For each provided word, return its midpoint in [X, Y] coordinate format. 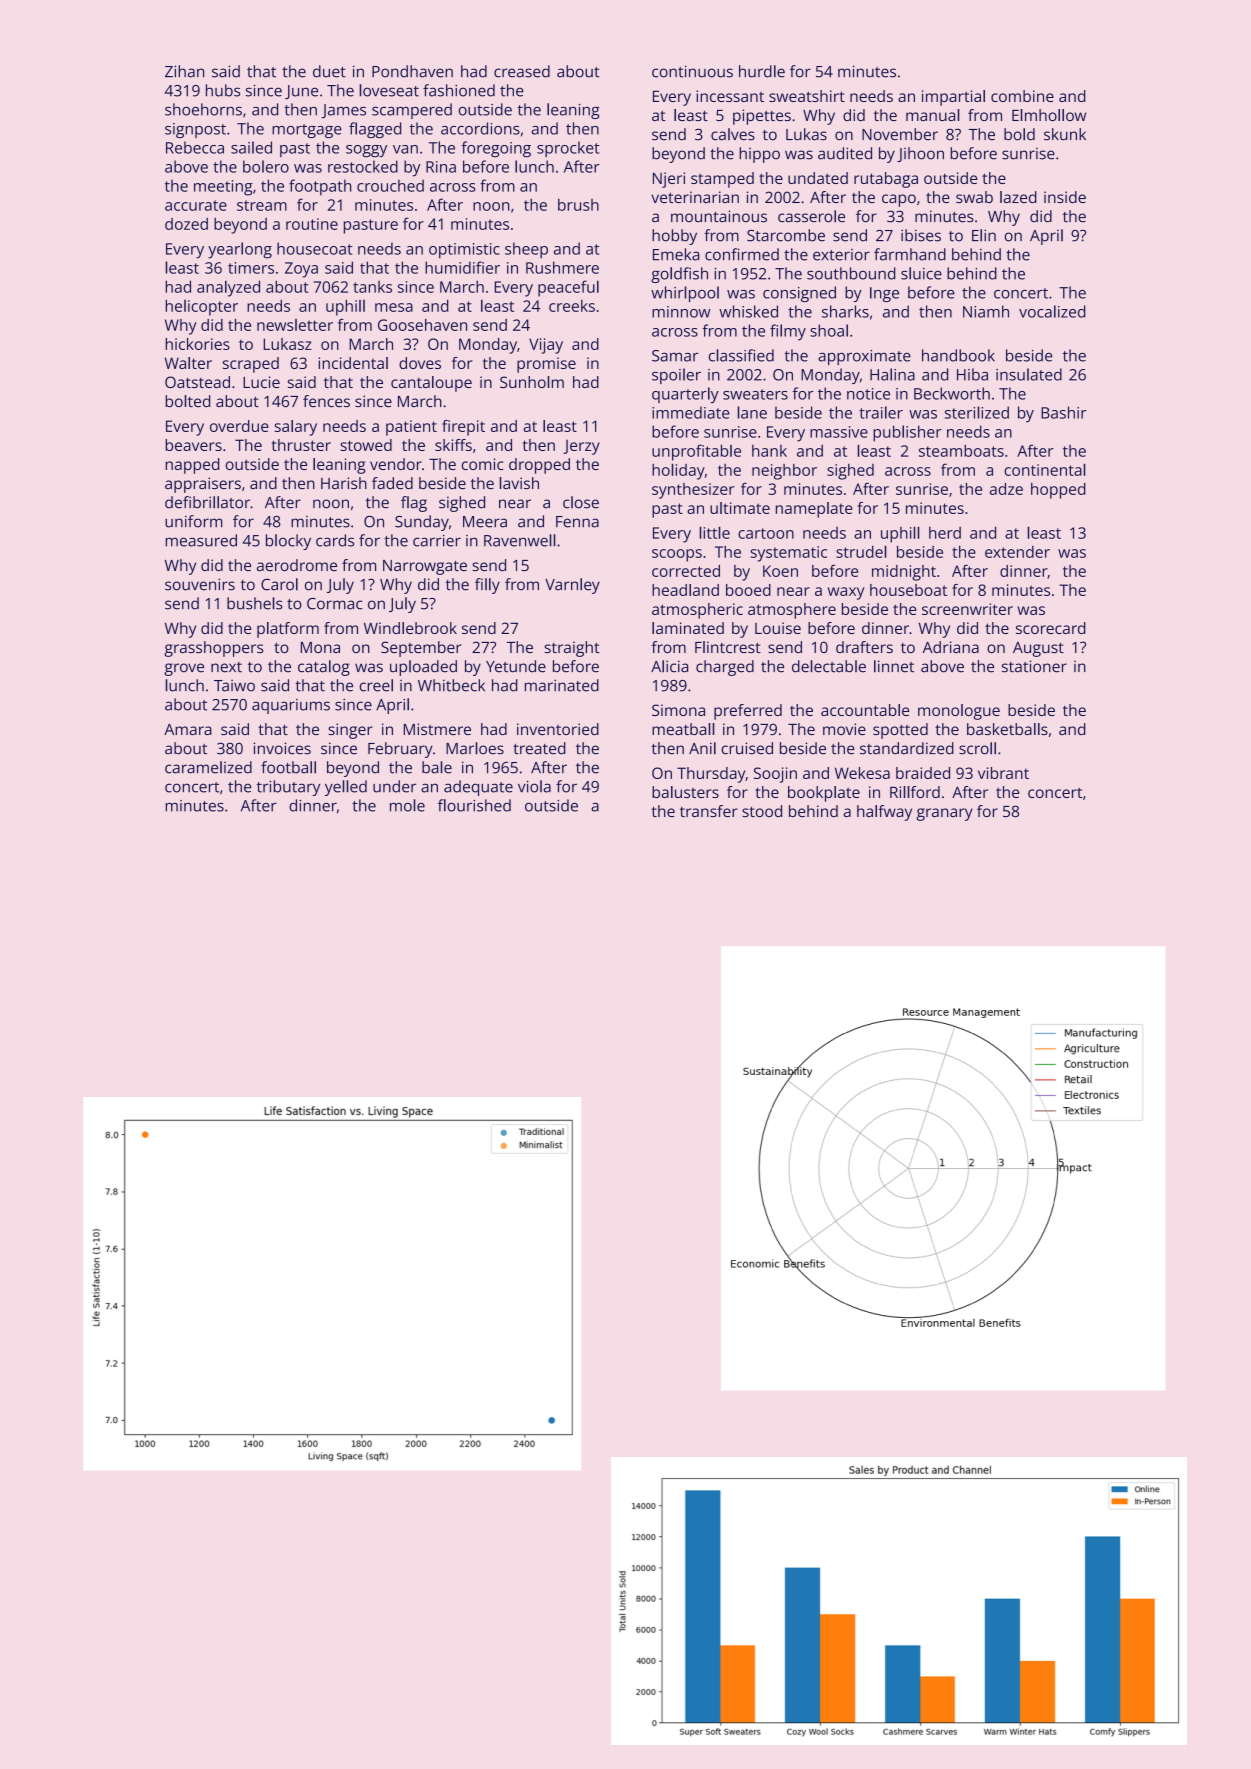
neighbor [784, 472]
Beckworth [952, 393]
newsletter [295, 325]
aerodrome [297, 565]
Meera [485, 522]
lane [752, 412]
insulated [1029, 374]
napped [192, 466]
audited [845, 153]
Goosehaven [422, 325]
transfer [709, 811]
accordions [480, 128]
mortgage [307, 131]
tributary [288, 788]
